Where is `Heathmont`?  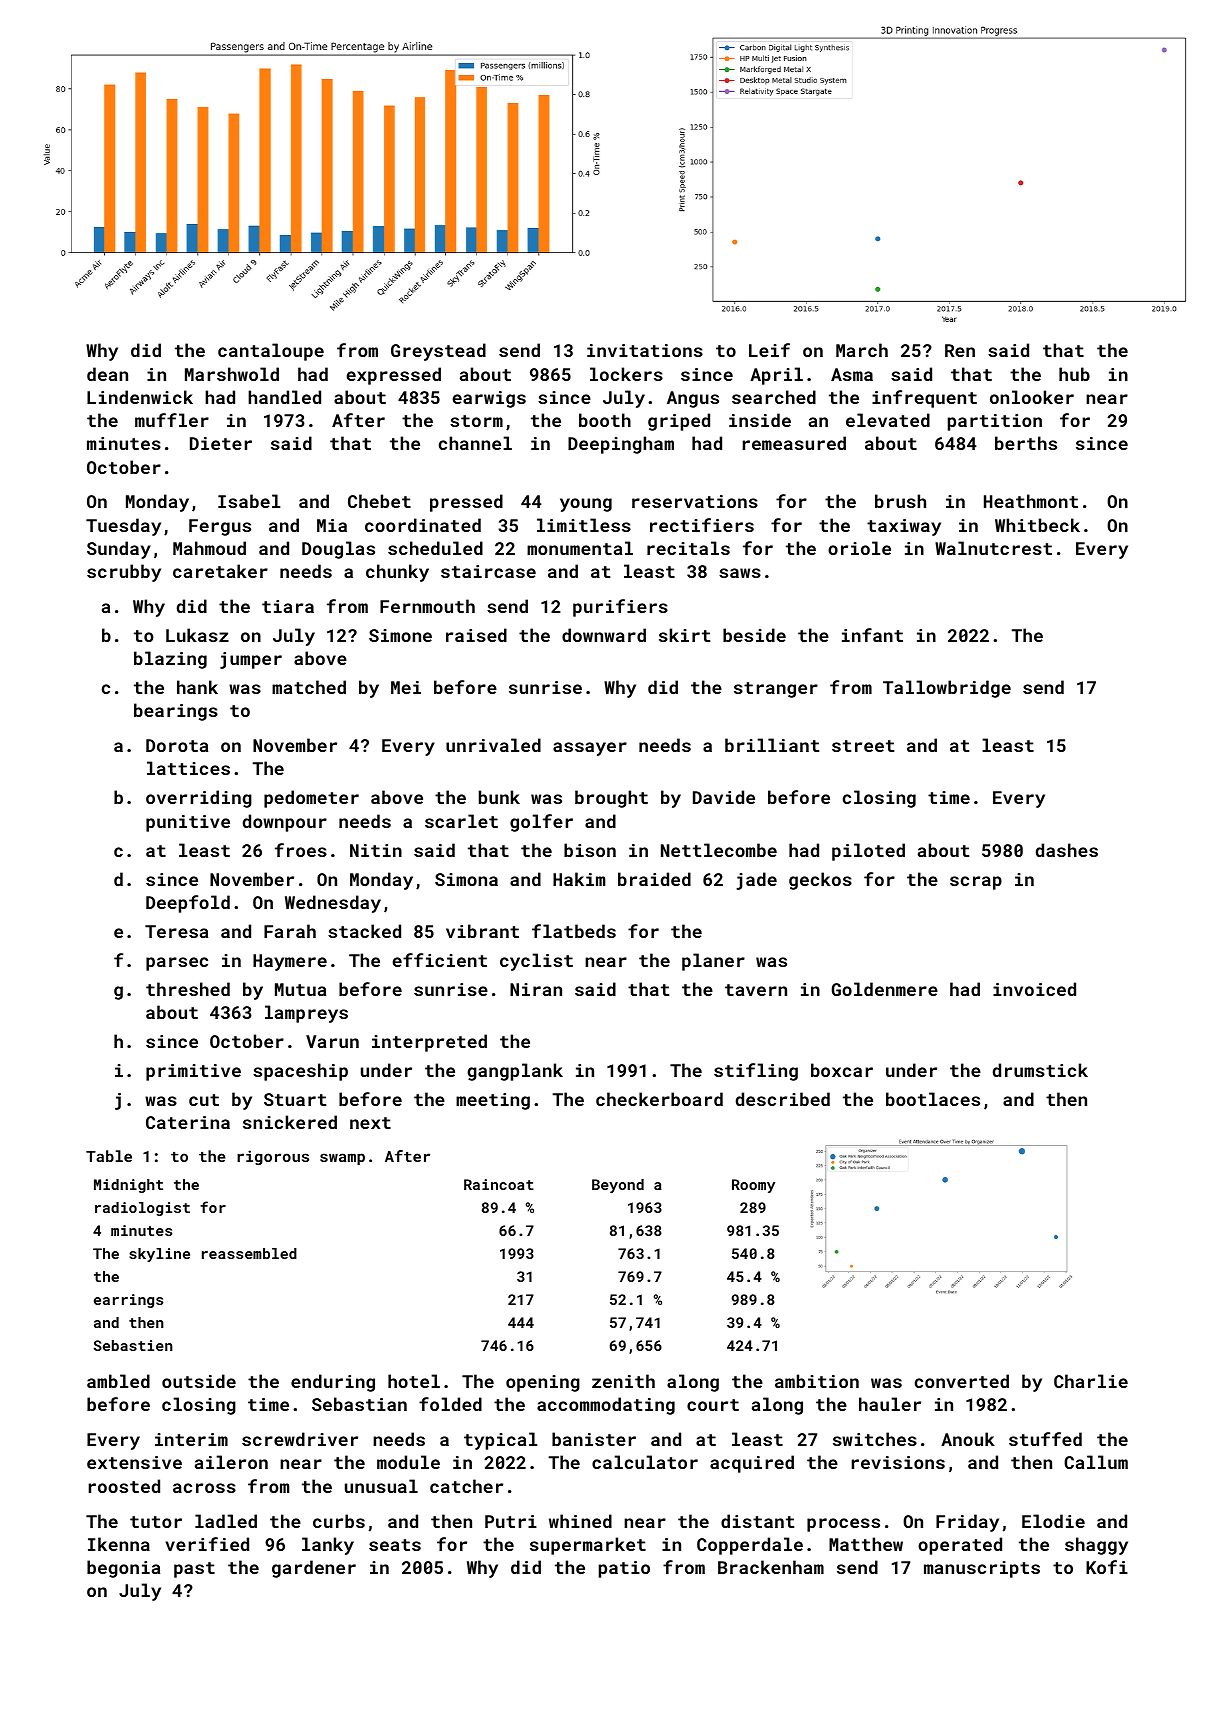
Heathmont is located at coordinates (1031, 501).
